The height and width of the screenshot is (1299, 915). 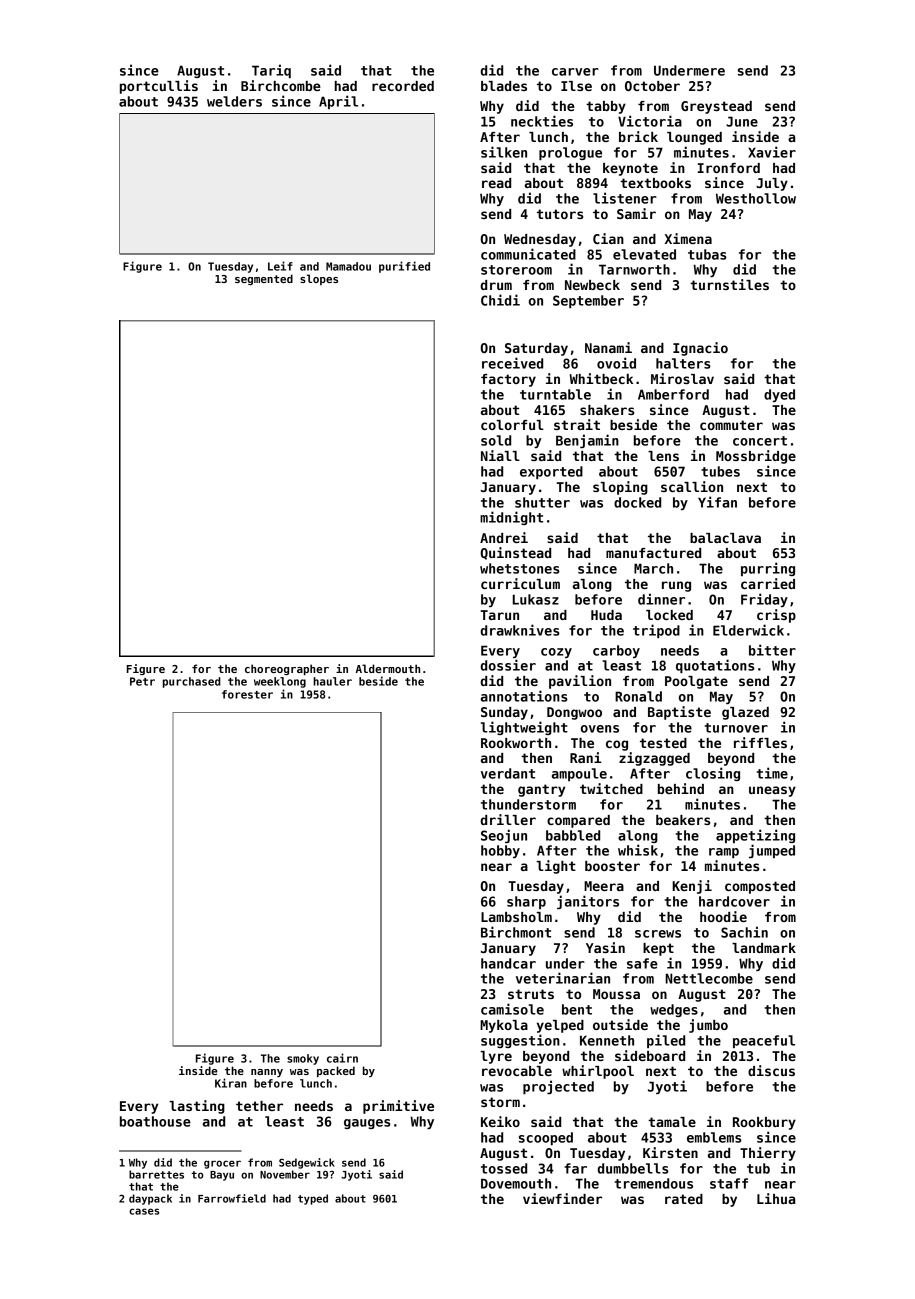 I want to click on welders, so click(x=234, y=101).
